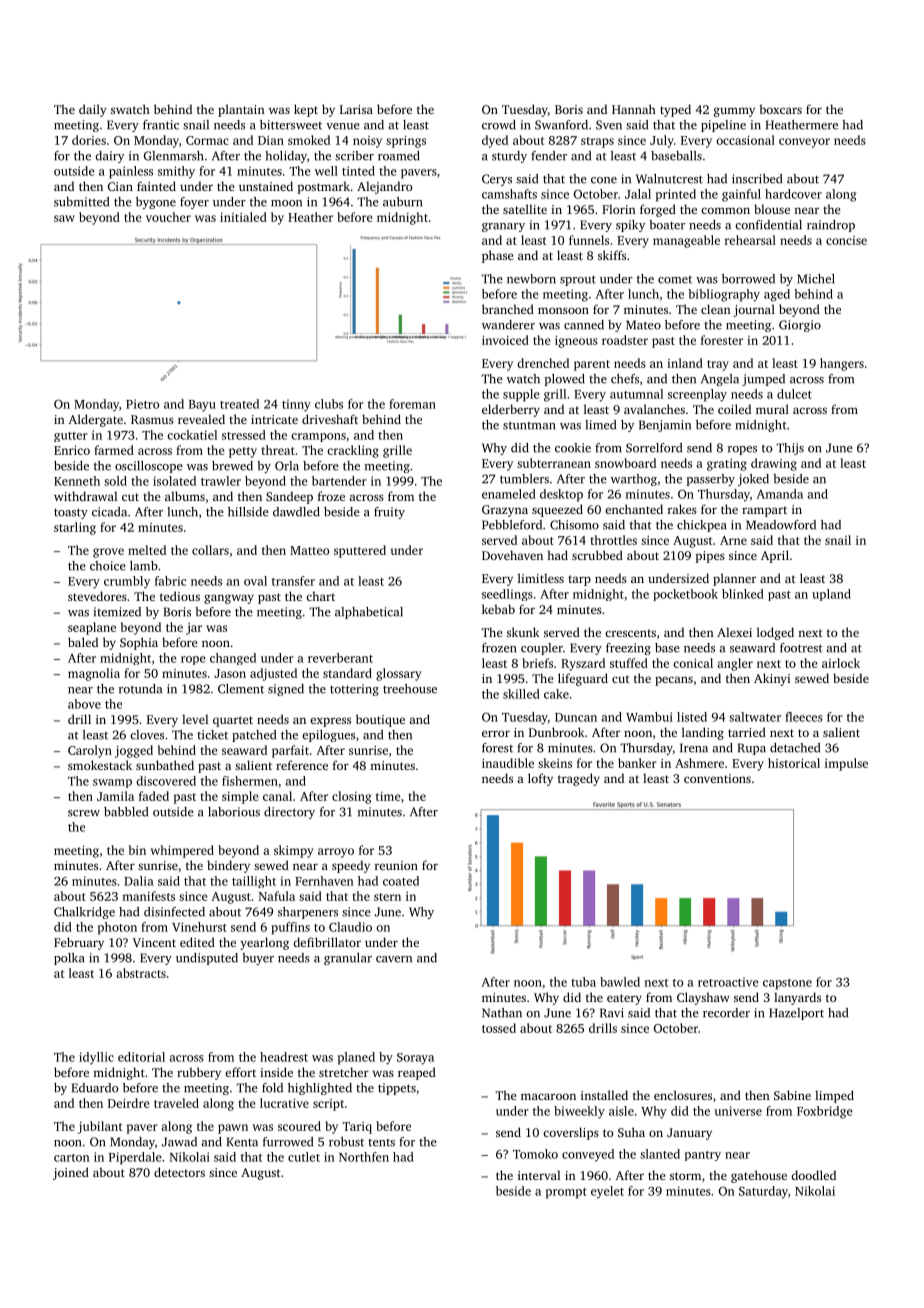 This screenshot has height=1308, width=924. Describe the element at coordinates (348, 959) in the screenshot. I see `granular` at that location.
